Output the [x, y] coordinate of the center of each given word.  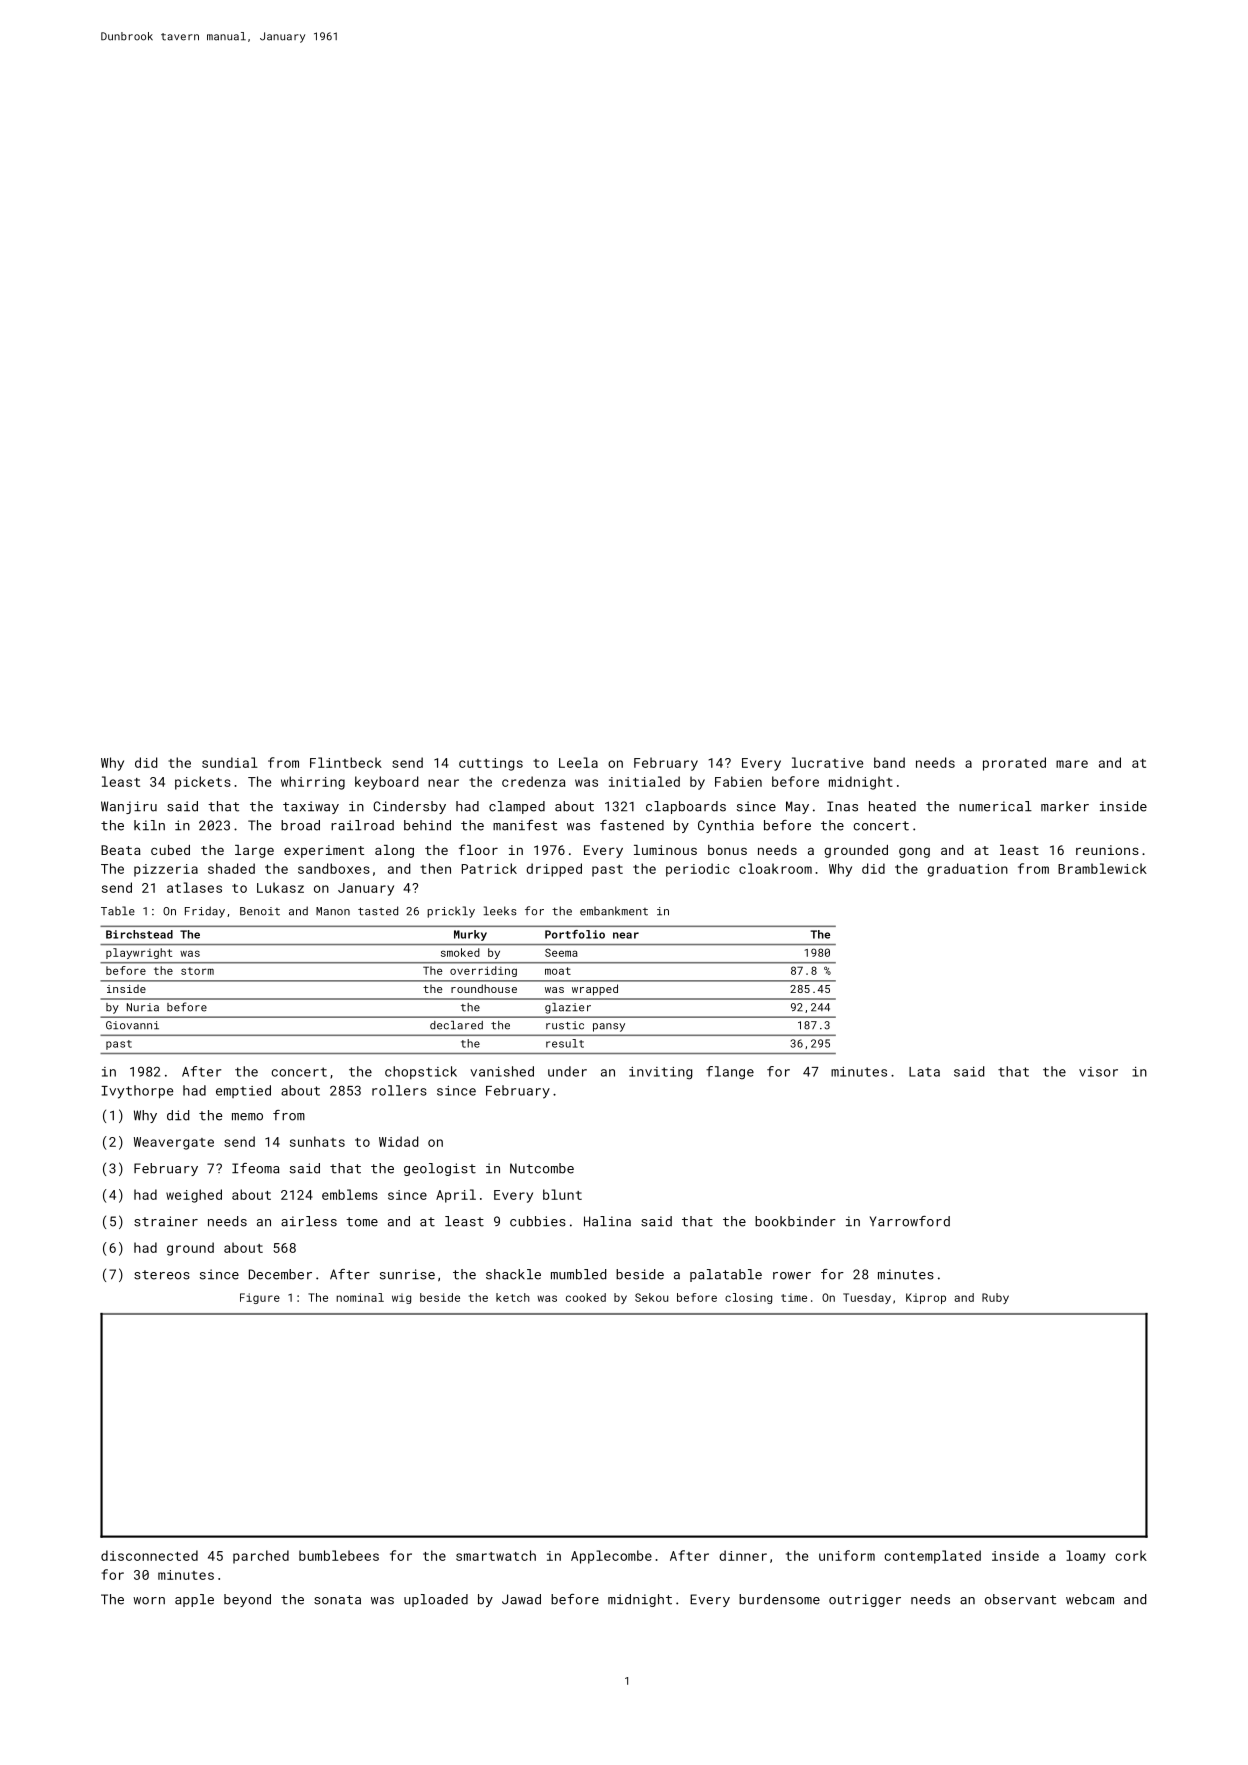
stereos [162, 1275]
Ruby [995, 1298]
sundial [230, 762]
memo [247, 1117]
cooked [586, 1297]
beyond [247, 1600]
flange [730, 1073]
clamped [517, 807]
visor [1098, 1072]
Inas [842, 806]
